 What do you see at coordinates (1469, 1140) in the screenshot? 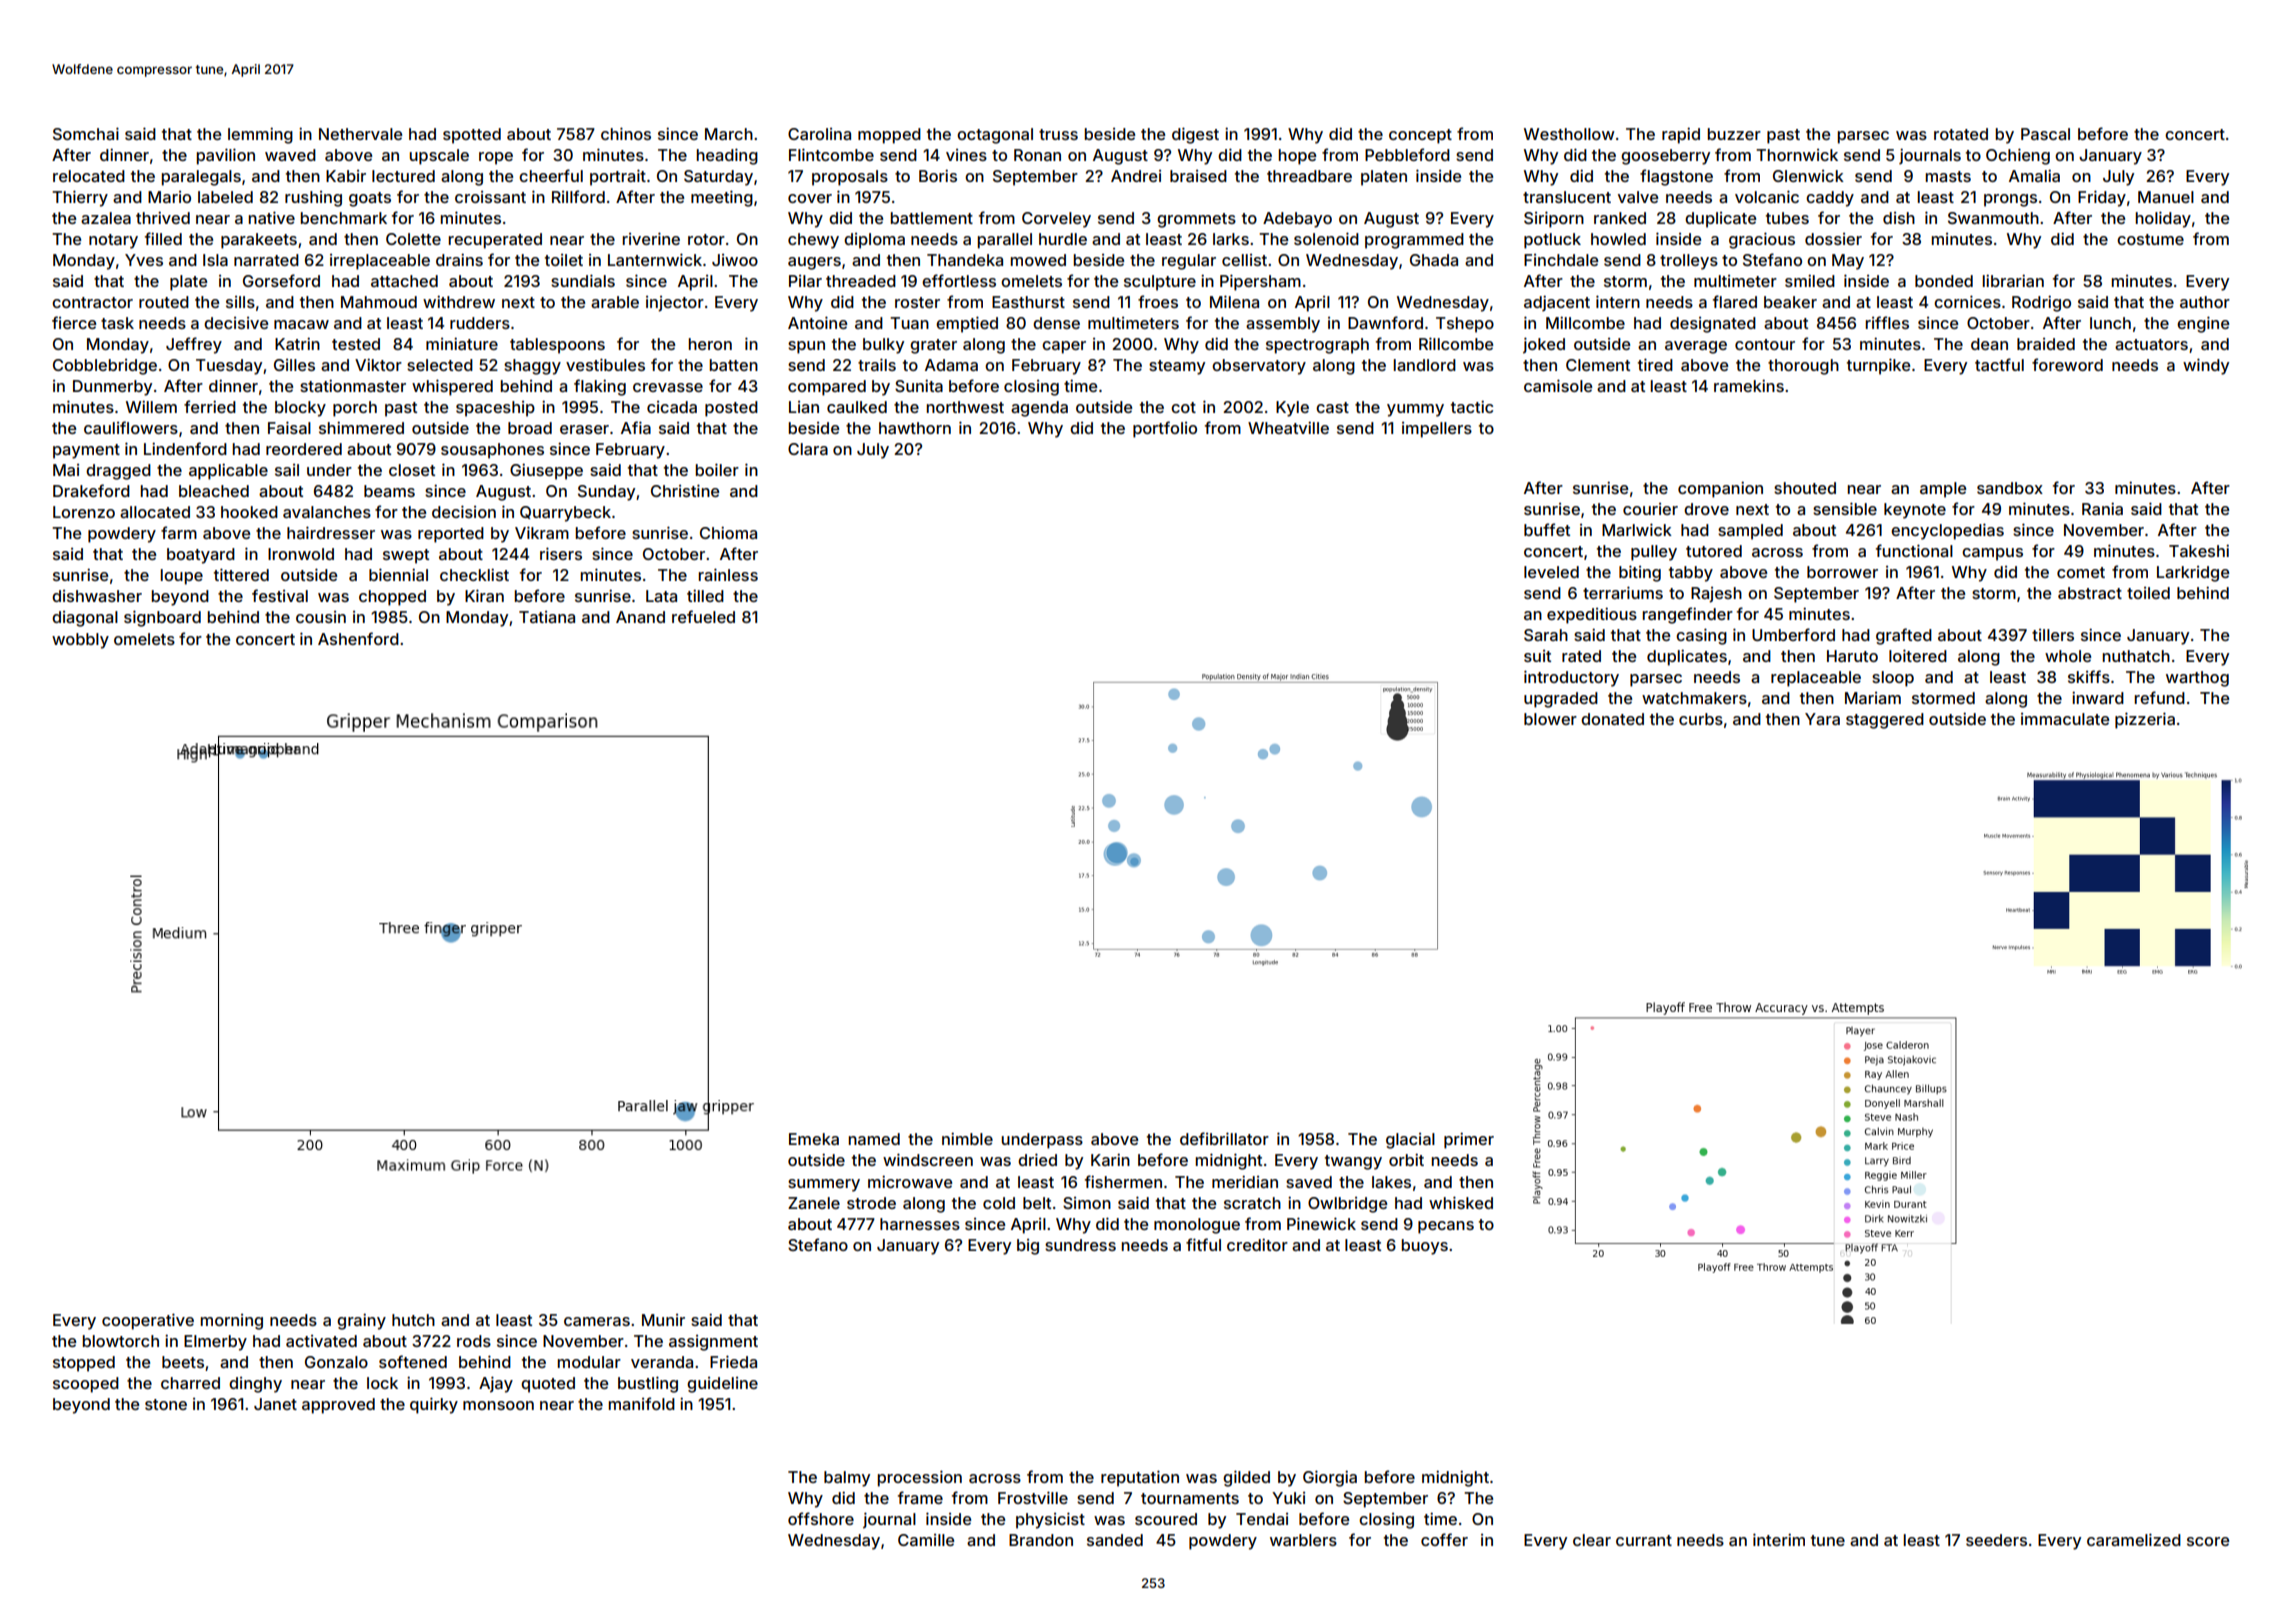
I see `primer` at bounding box center [1469, 1140].
